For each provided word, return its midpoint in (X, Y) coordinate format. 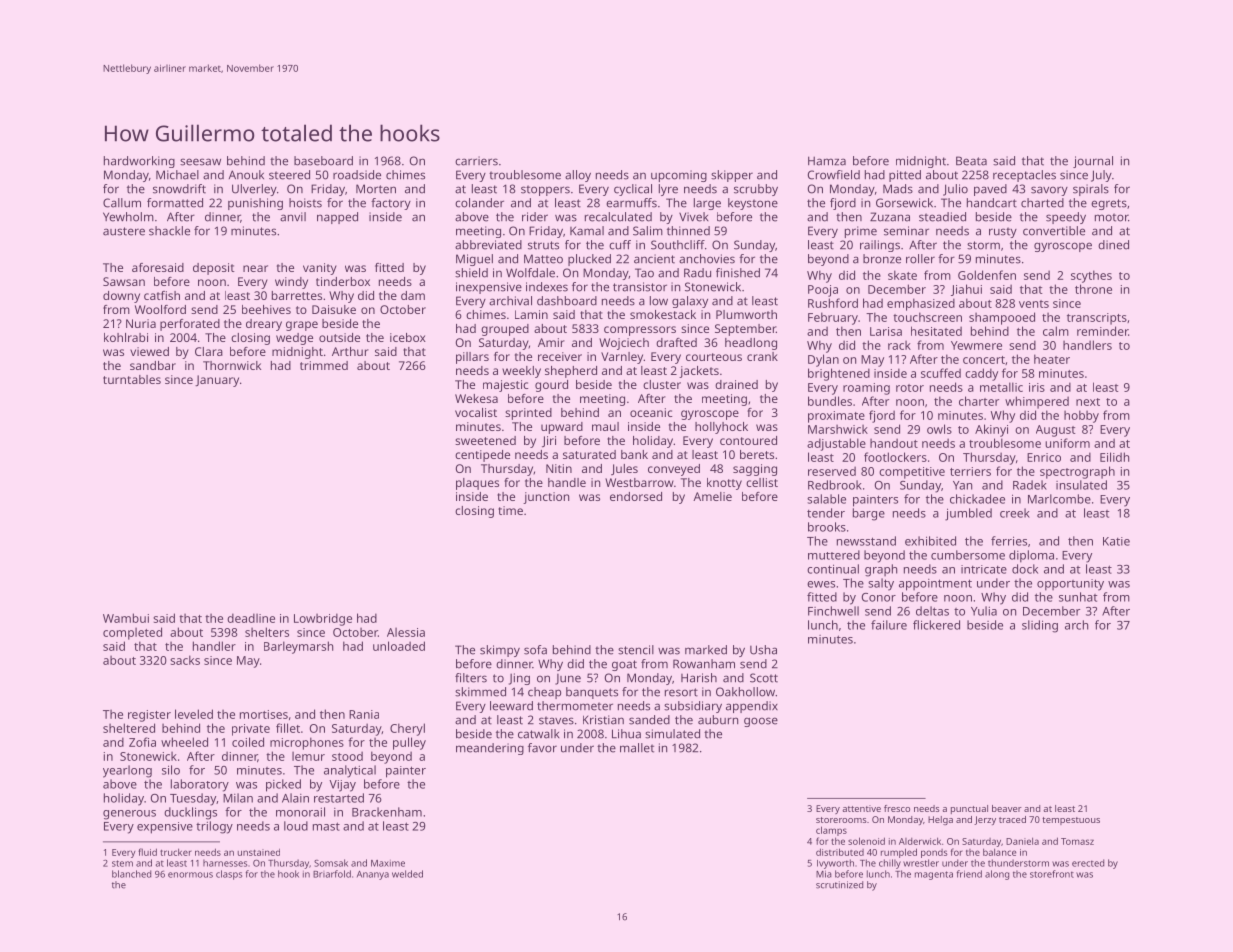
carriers (476, 161)
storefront (1052, 874)
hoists (305, 203)
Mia (824, 874)
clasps (229, 875)
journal (1093, 162)
